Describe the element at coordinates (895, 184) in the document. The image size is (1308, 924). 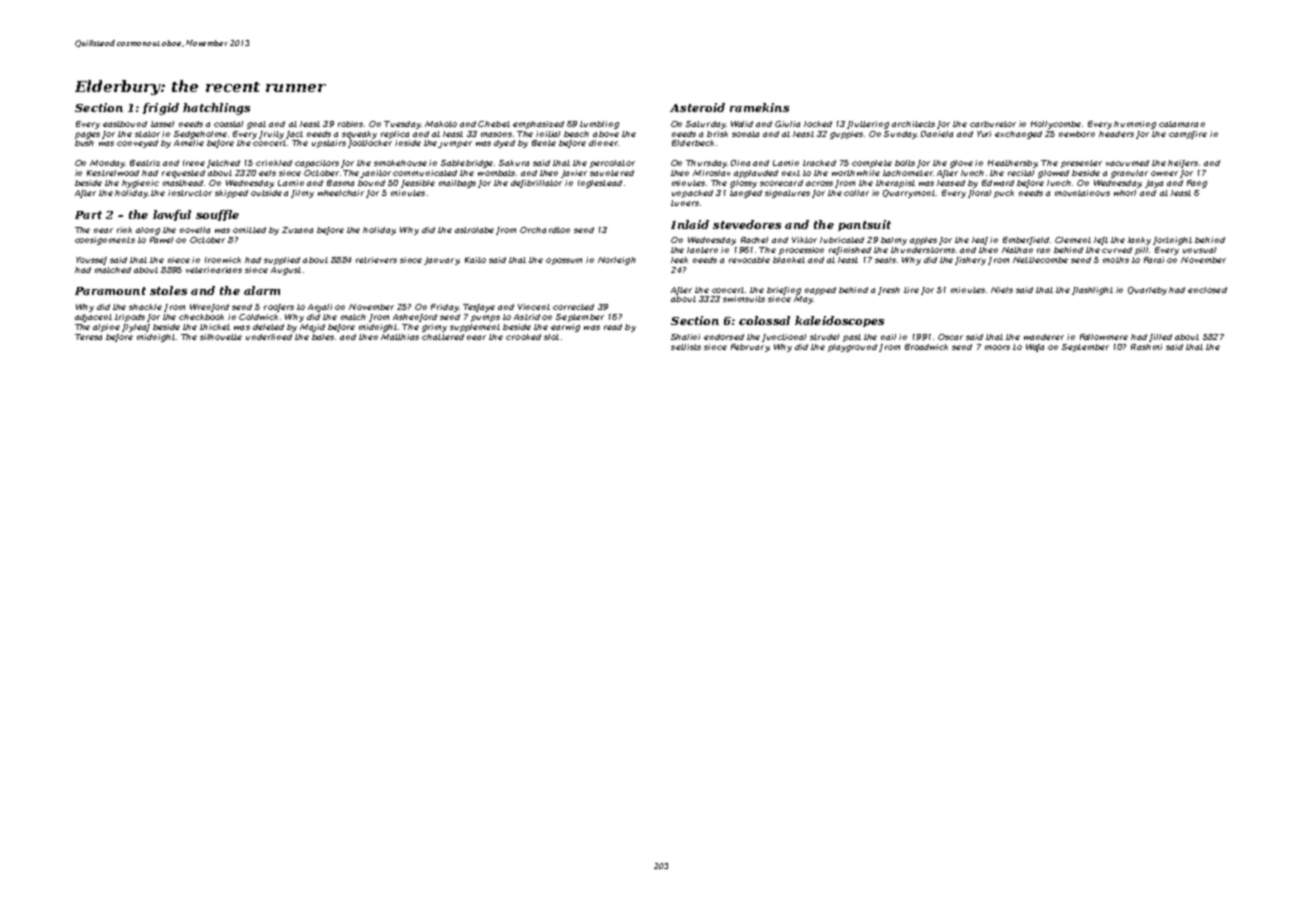
I see `therapist` at that location.
